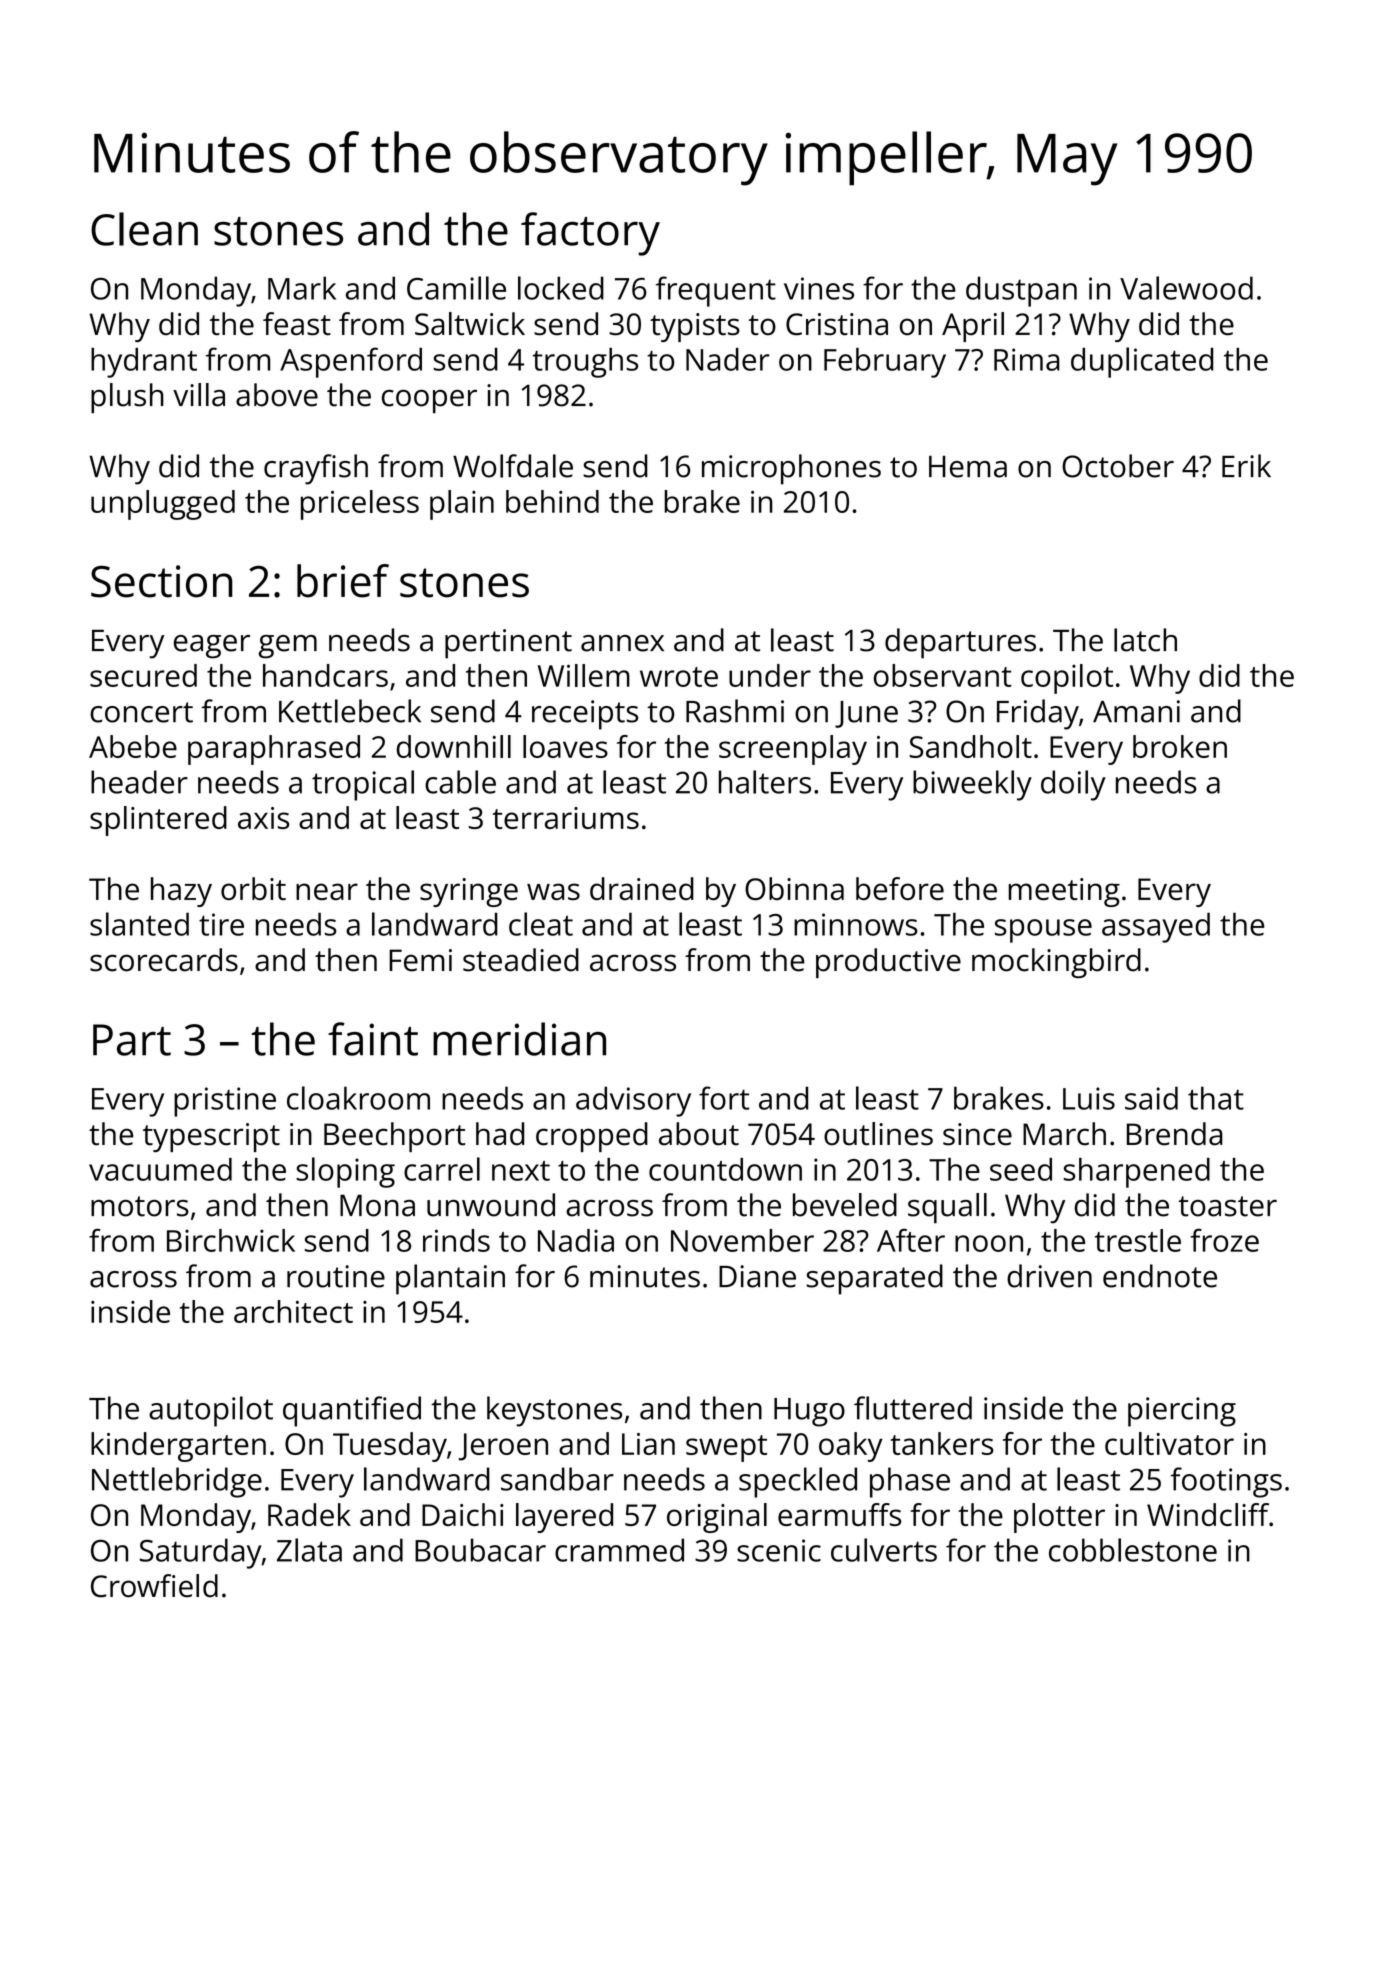  I want to click on Hema, so click(968, 467).
